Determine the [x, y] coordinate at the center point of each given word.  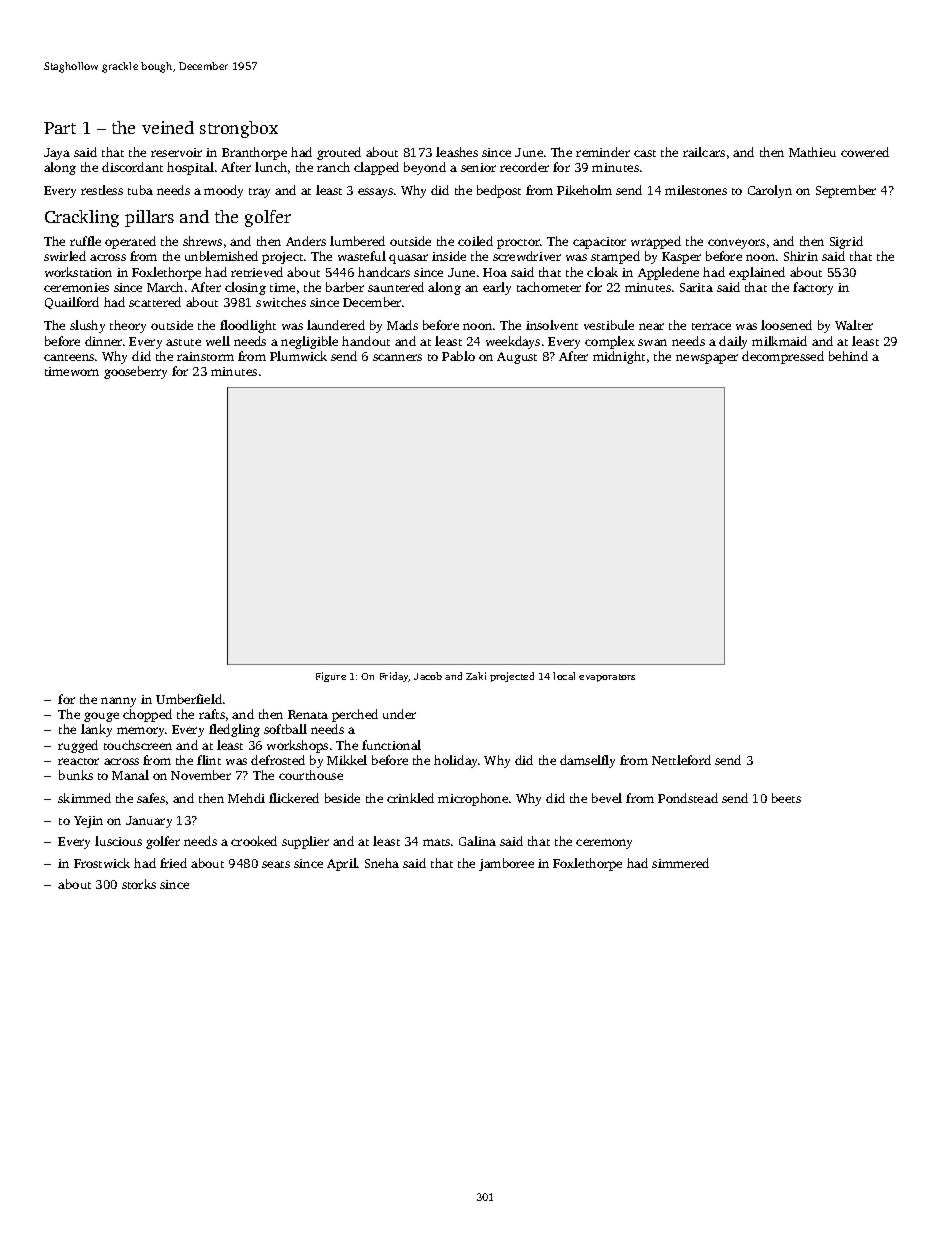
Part [60, 128]
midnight [619, 357]
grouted [339, 153]
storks [139, 884]
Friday [394, 677]
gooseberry [135, 372]
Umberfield [189, 699]
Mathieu [812, 152]
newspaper [707, 359]
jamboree [506, 864]
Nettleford [681, 760]
